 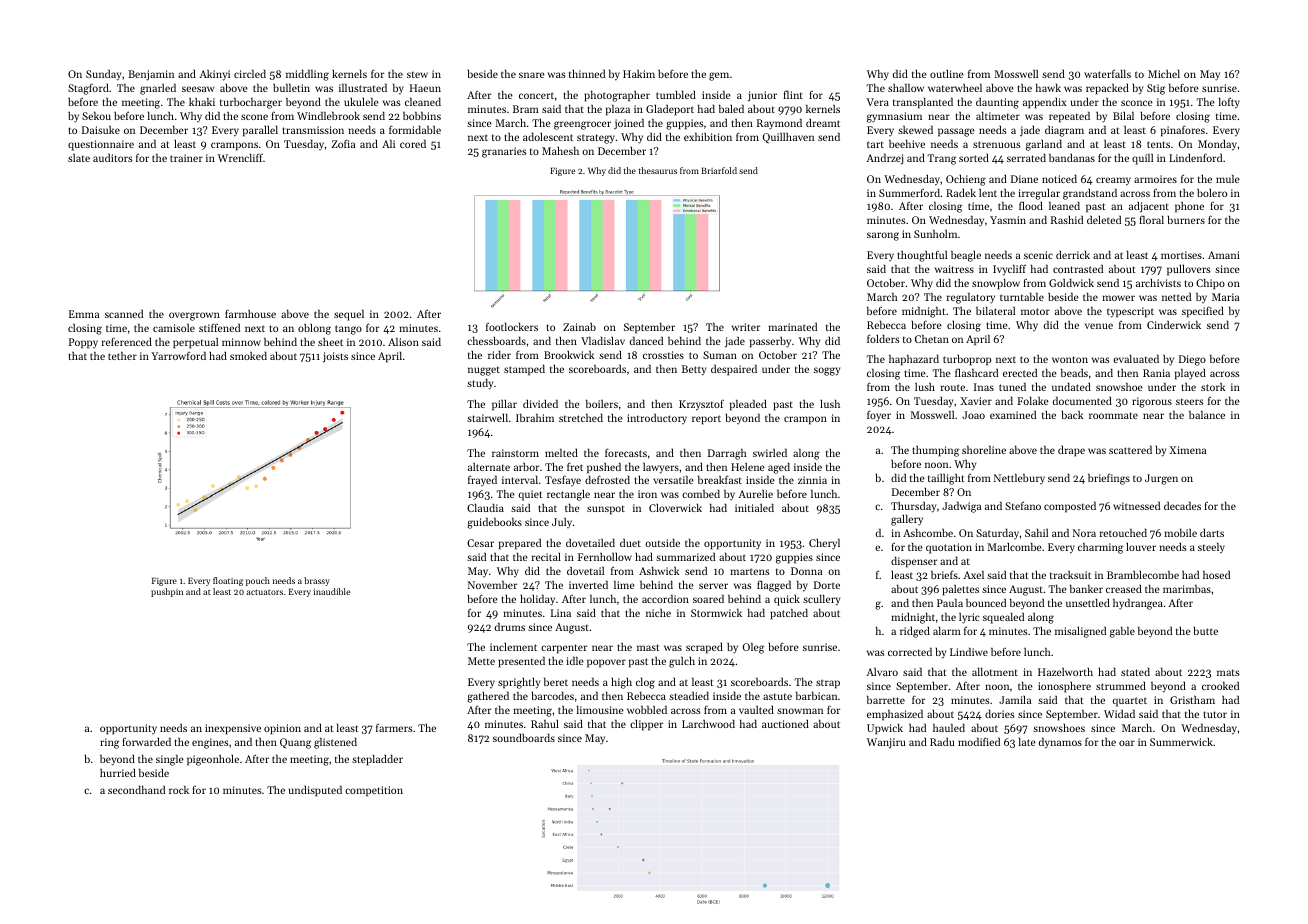 I want to click on farmhouse, so click(x=250, y=313).
